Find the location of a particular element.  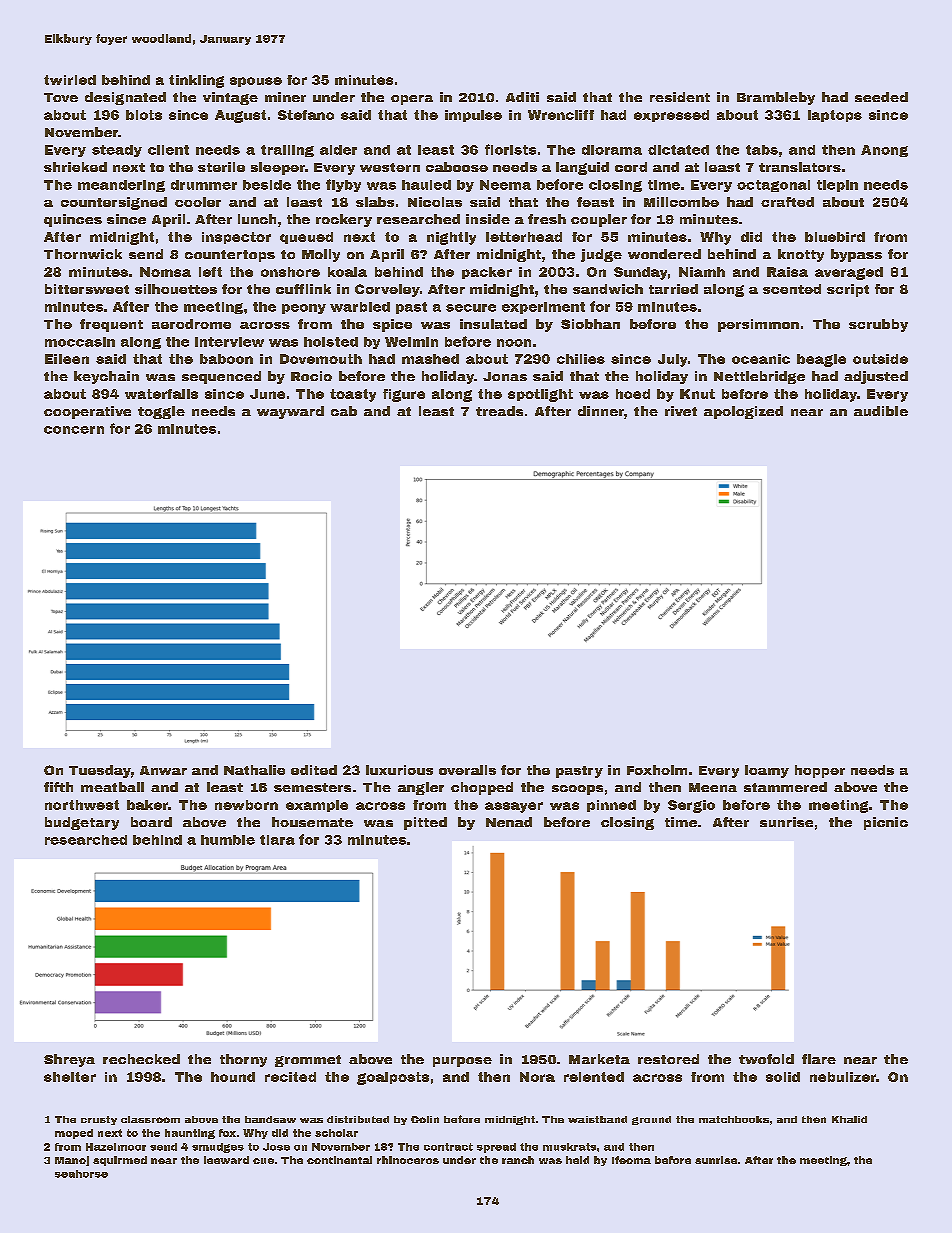

twirled is located at coordinates (70, 80).
